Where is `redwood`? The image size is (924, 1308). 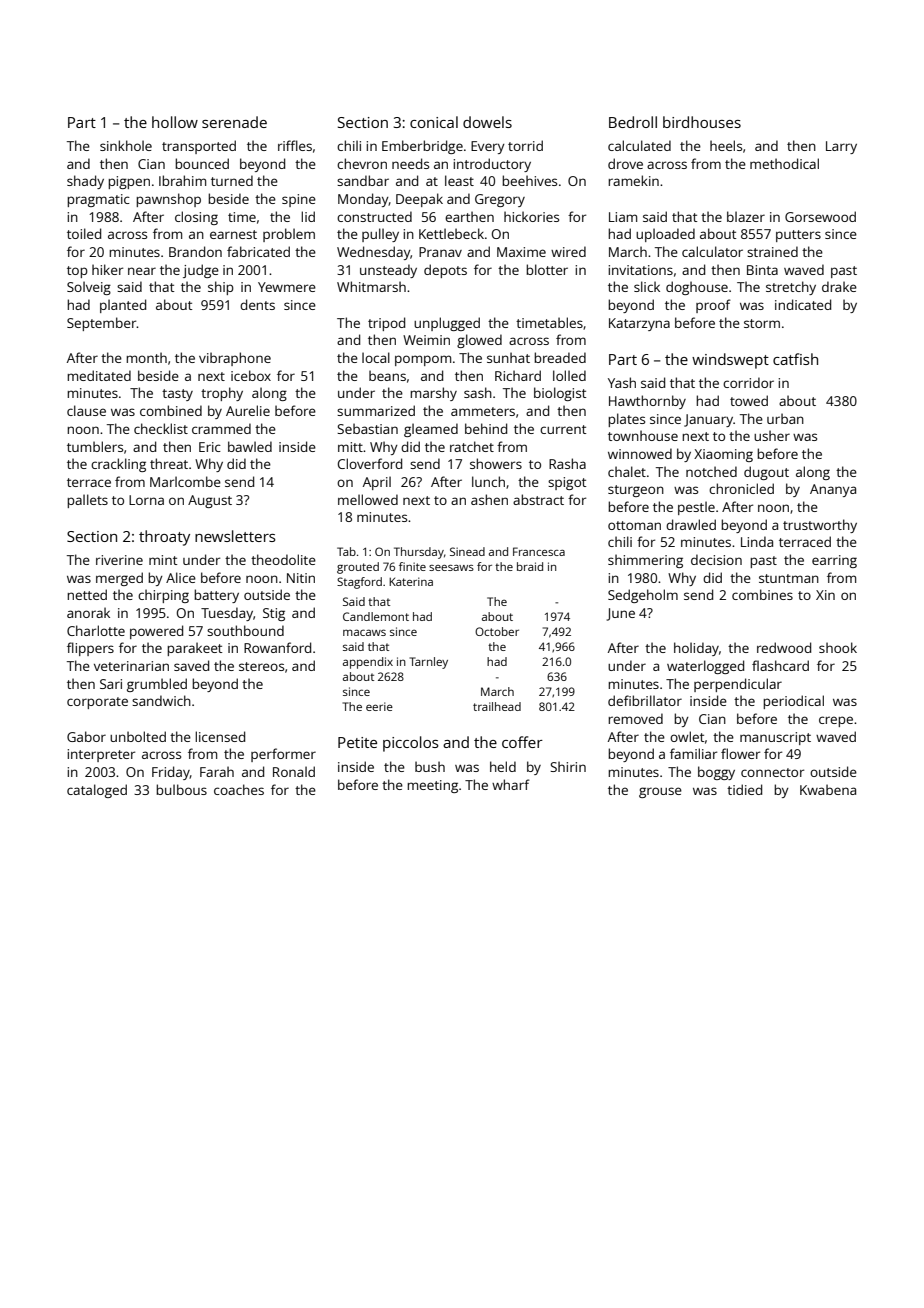 redwood is located at coordinates (784, 647).
